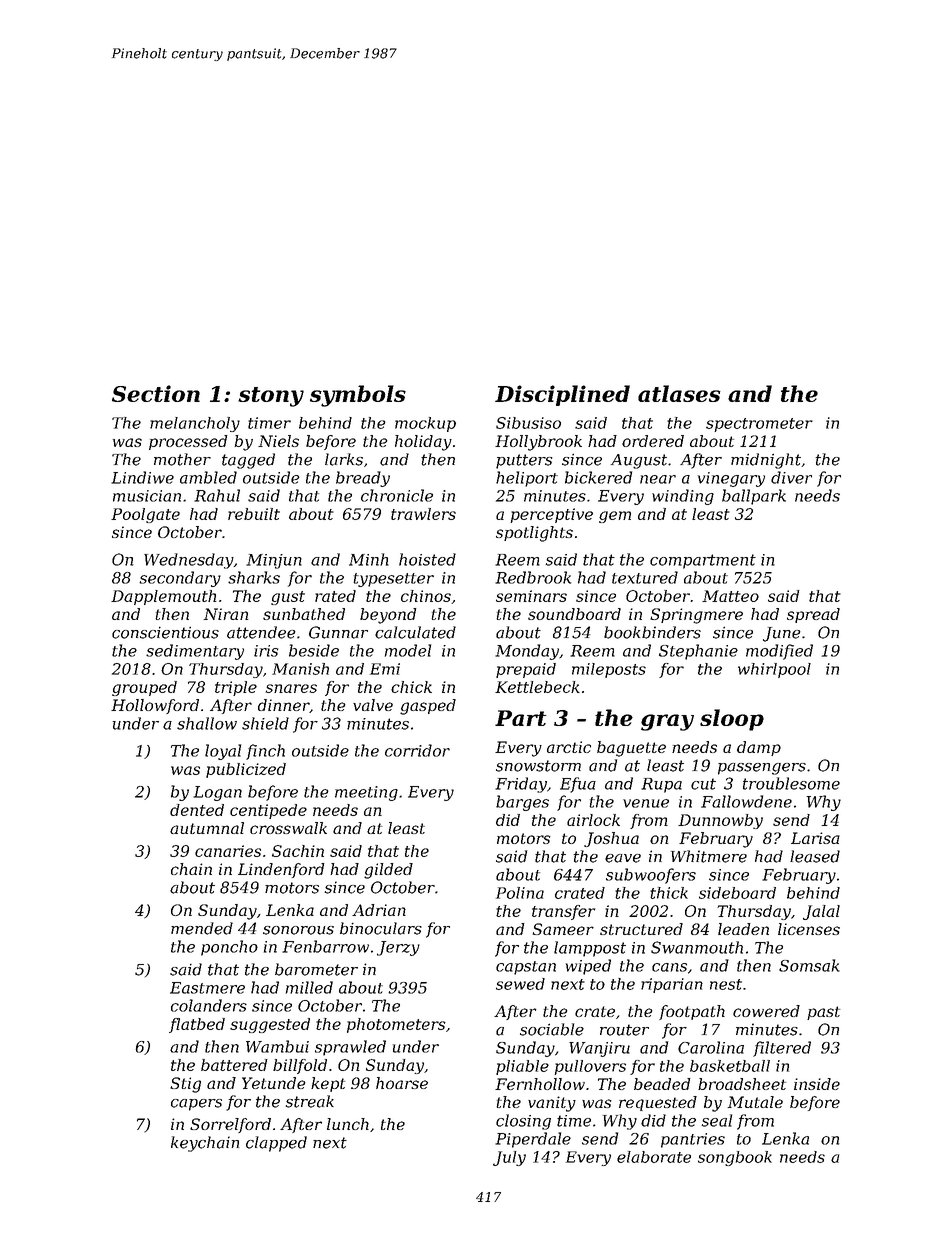  I want to click on conscientious, so click(165, 633).
